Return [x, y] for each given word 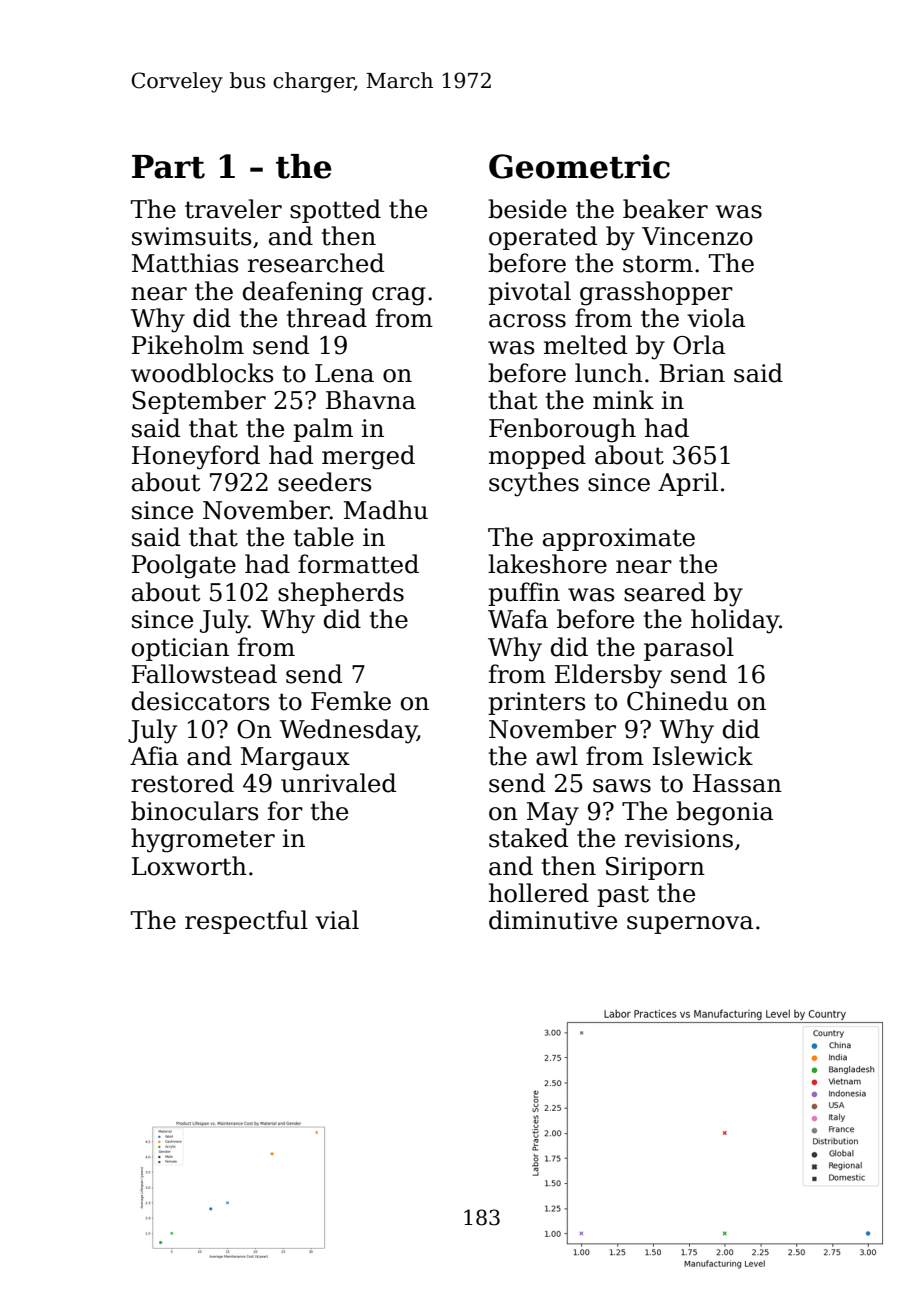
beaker [665, 209]
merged [368, 457]
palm [323, 430]
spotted [335, 211]
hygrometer [203, 840]
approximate [619, 539]
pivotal [529, 293]
